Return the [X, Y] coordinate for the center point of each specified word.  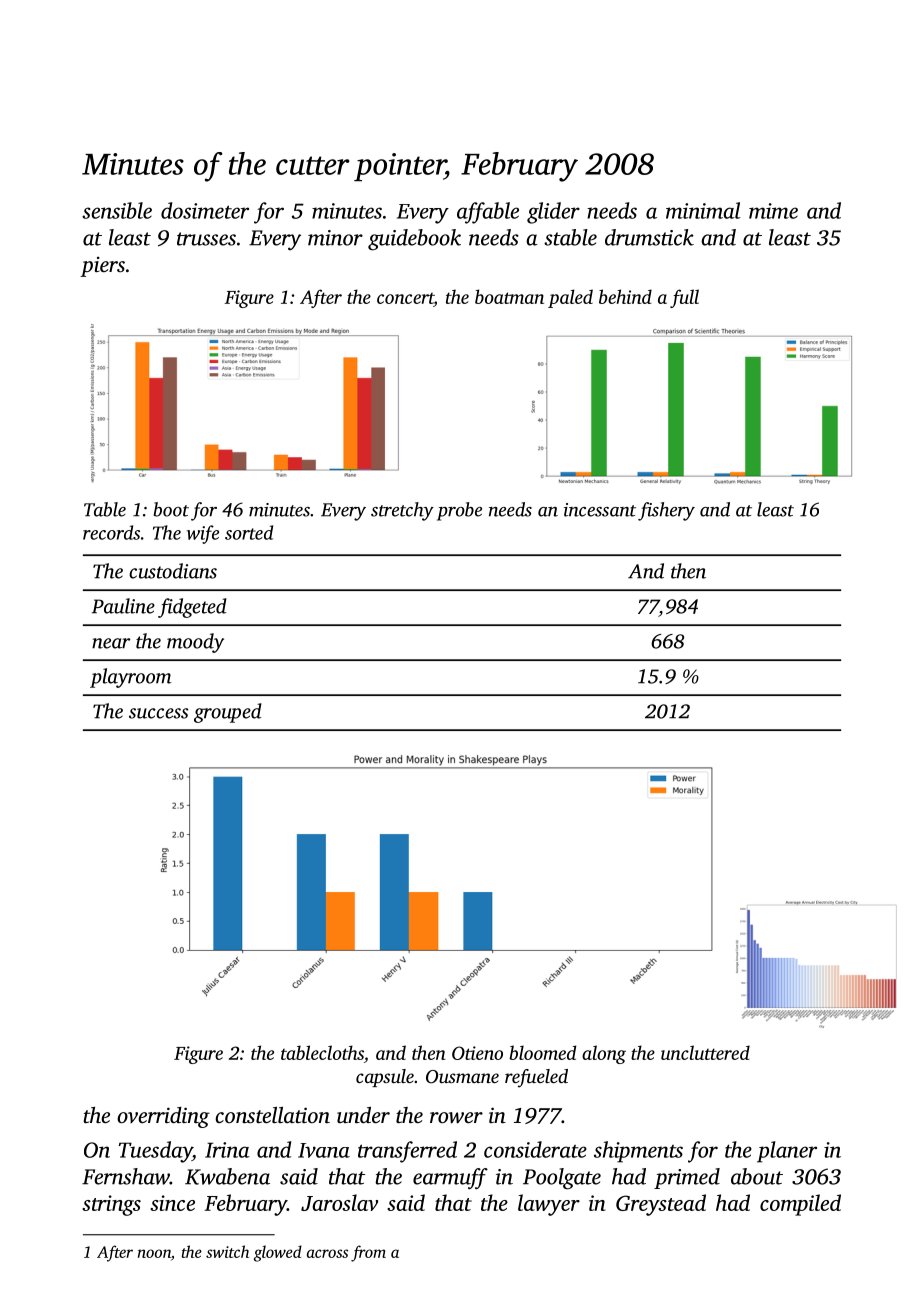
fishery [666, 511]
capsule [385, 1078]
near [111, 643]
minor [335, 238]
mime [773, 211]
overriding [163, 1117]
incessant [600, 510]
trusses [206, 239]
